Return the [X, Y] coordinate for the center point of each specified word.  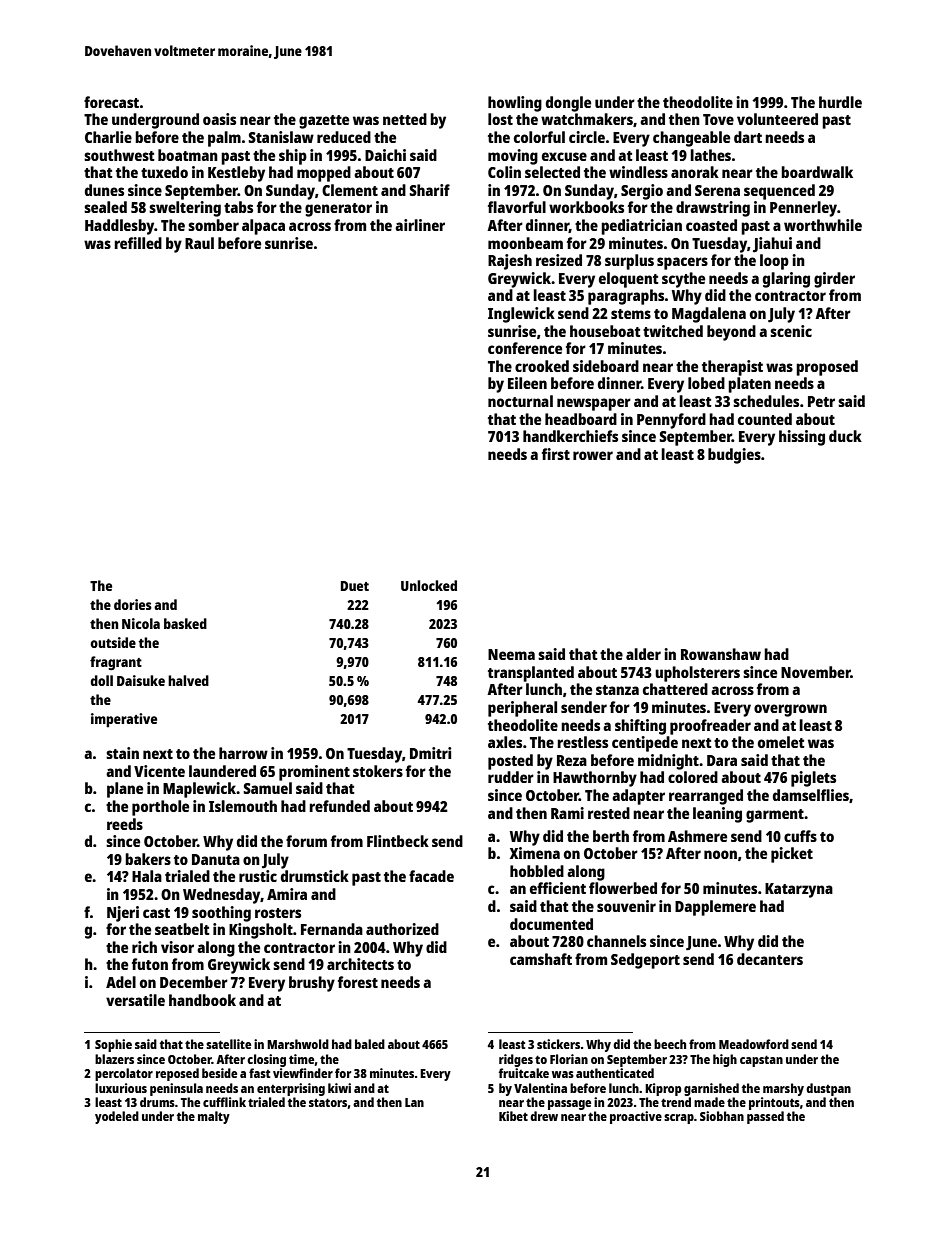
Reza [572, 760]
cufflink [224, 1102]
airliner [420, 225]
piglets [813, 779]
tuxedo [164, 172]
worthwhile [823, 225]
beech [670, 1044]
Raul [199, 243]
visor [177, 947]
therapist [732, 368]
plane [125, 790]
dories [133, 604]
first [556, 454]
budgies [734, 456]
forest [358, 982]
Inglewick [521, 315]
